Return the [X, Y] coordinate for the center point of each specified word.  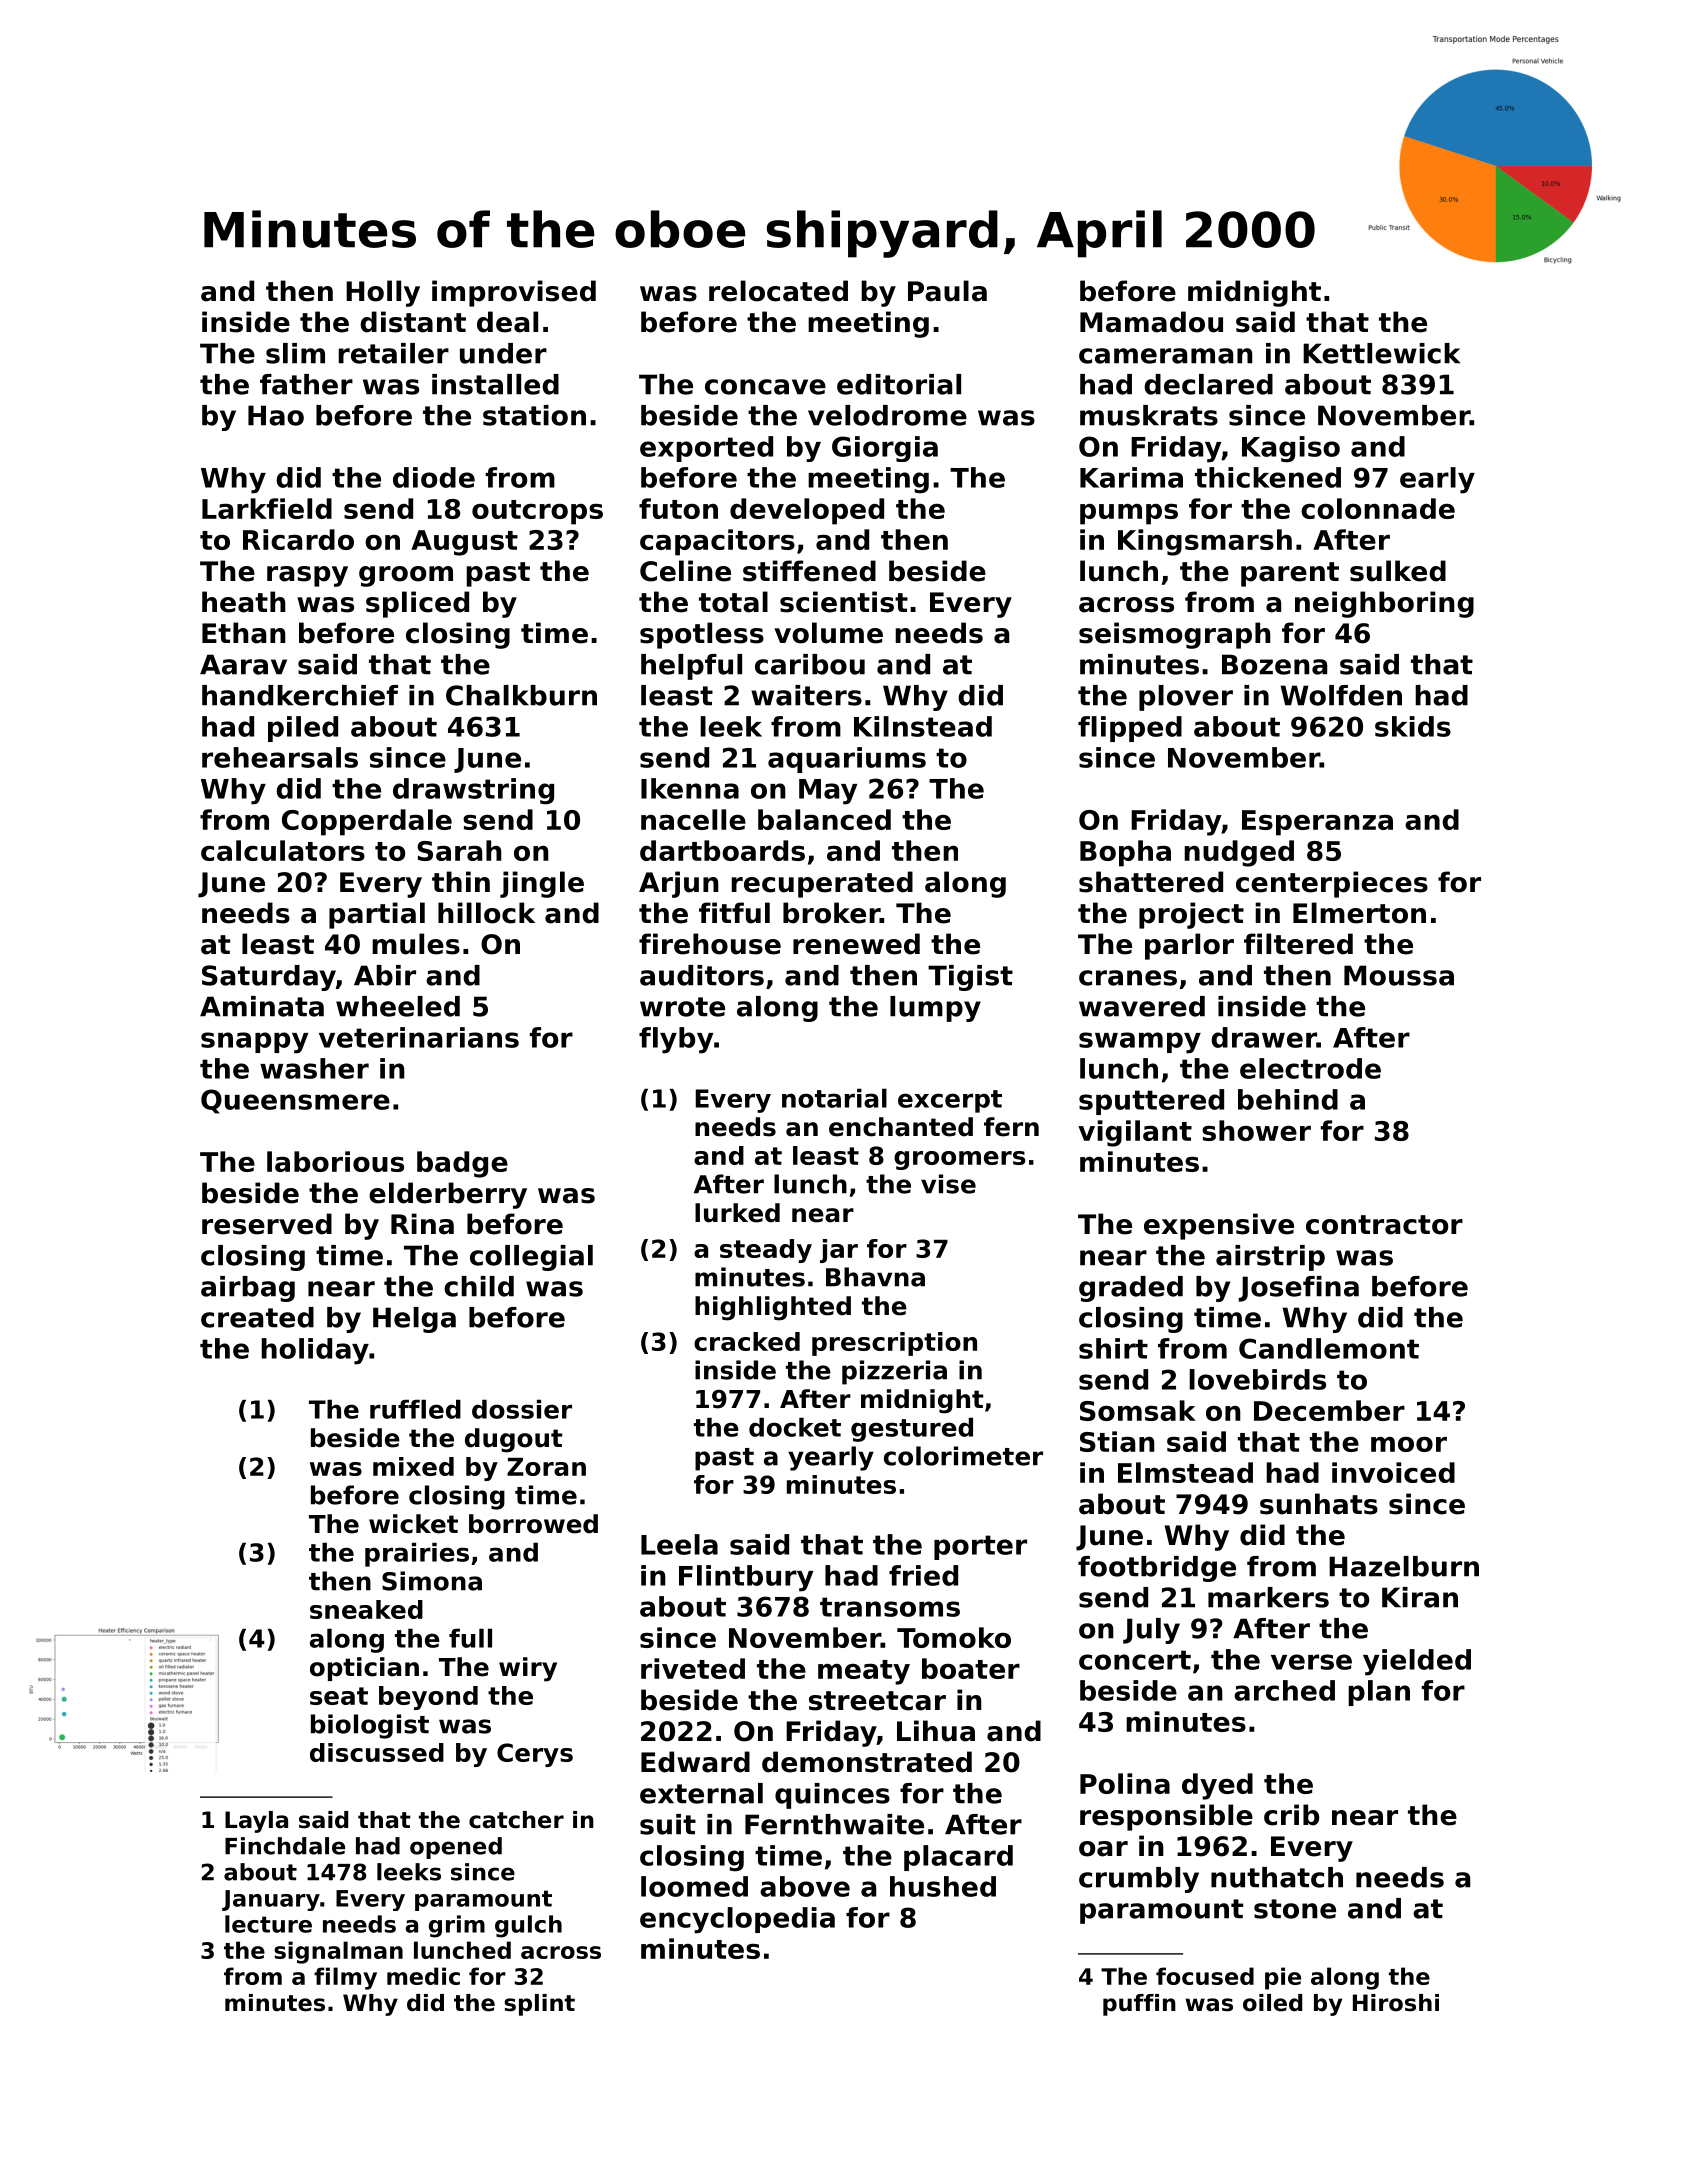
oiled [1272, 2003]
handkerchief [300, 695]
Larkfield [267, 508]
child [479, 1286]
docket [795, 1427]
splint [539, 2005]
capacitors [717, 542]
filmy [345, 1978]
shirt [1113, 1348]
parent [1290, 574]
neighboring [1384, 604]
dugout [513, 1440]
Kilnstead [923, 726]
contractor [1384, 1225]
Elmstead [1185, 1472]
